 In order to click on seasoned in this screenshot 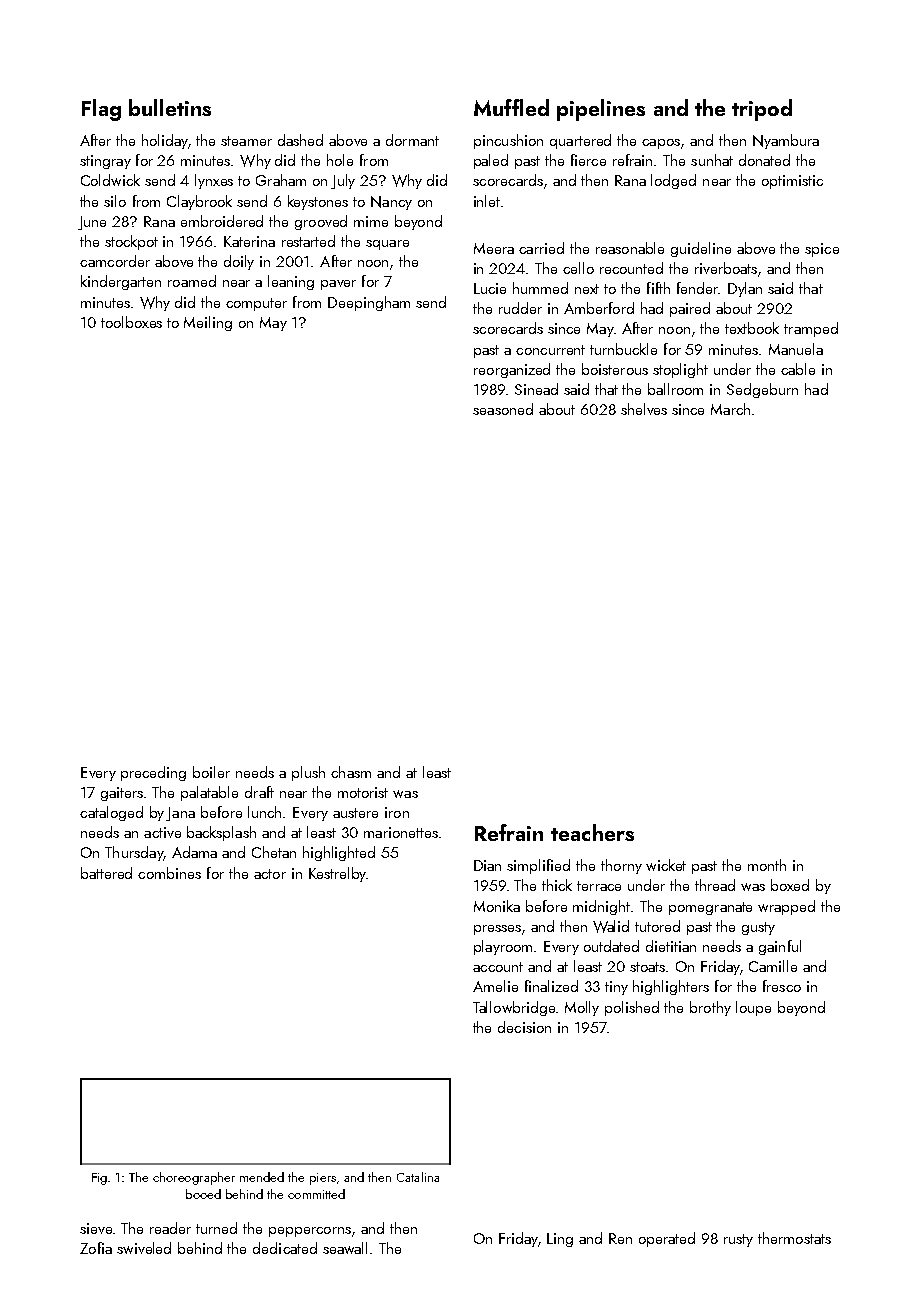, I will do `click(503, 409)`.
